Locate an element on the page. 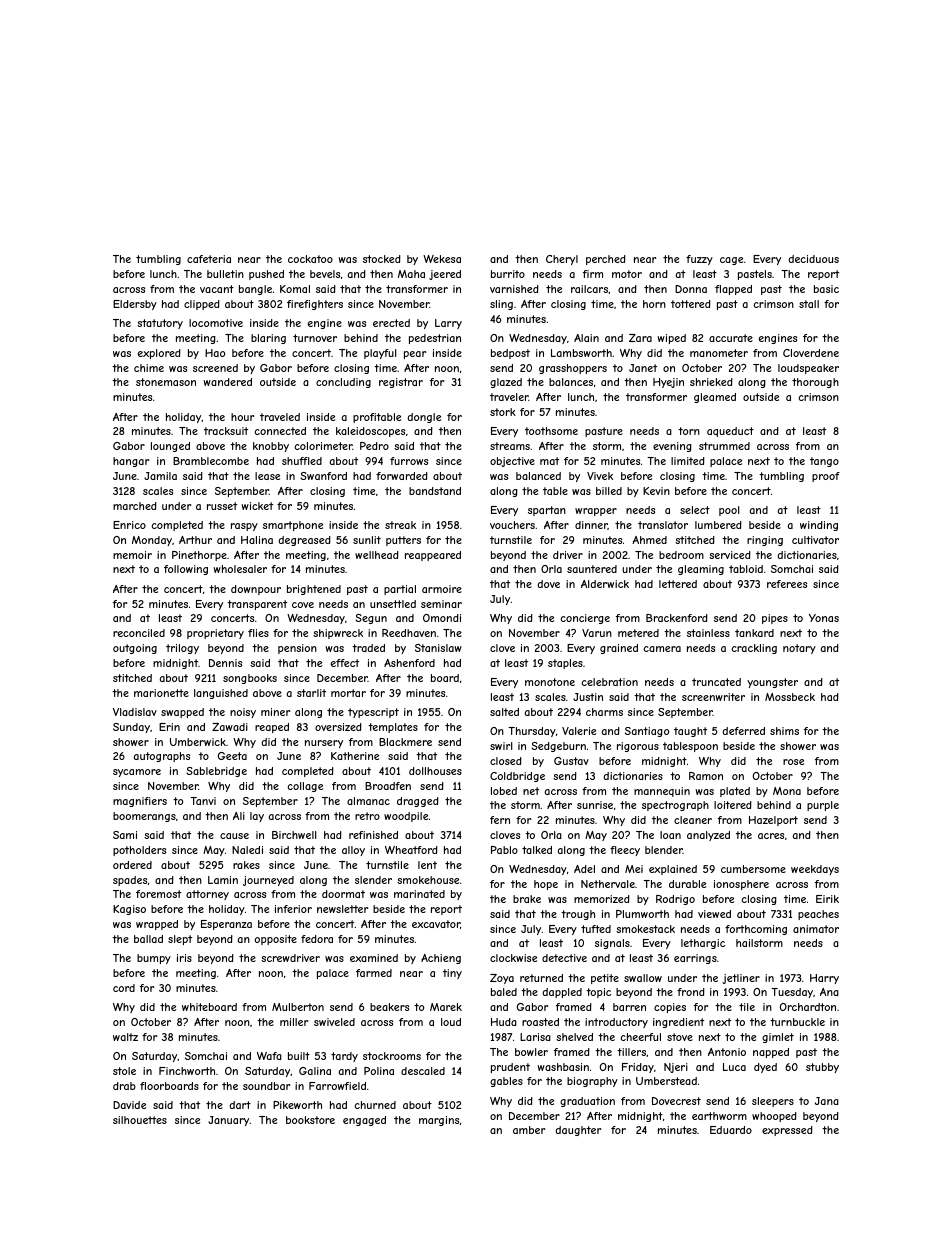 Image resolution: width=952 pixels, height=1233 pixels. toothsome is located at coordinates (551, 431).
